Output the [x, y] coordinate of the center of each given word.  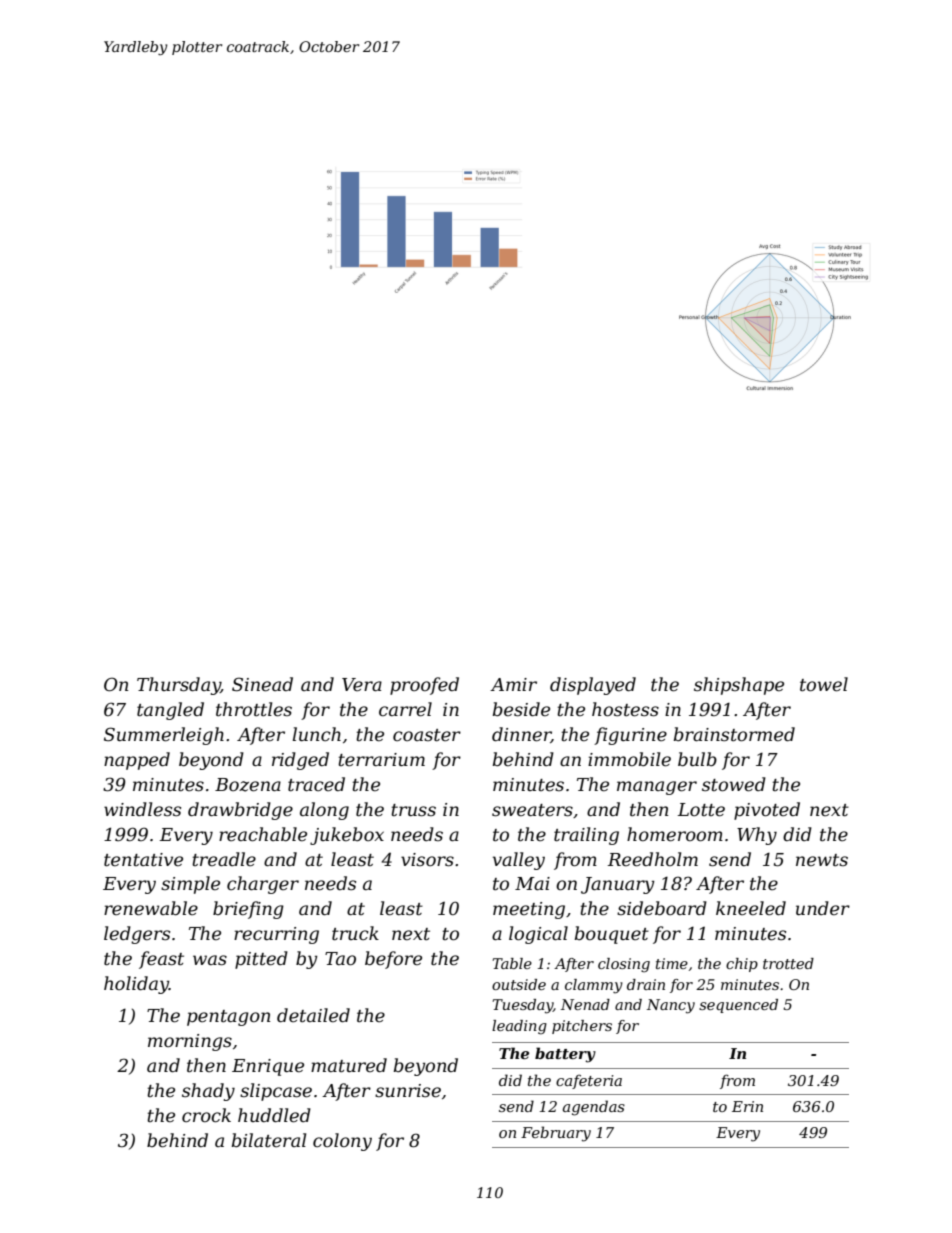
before [393, 960]
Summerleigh [164, 736]
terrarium [381, 759]
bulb [697, 759]
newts [822, 860]
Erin [747, 1106]
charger [263, 885]
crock [206, 1115]
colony [342, 1142]
